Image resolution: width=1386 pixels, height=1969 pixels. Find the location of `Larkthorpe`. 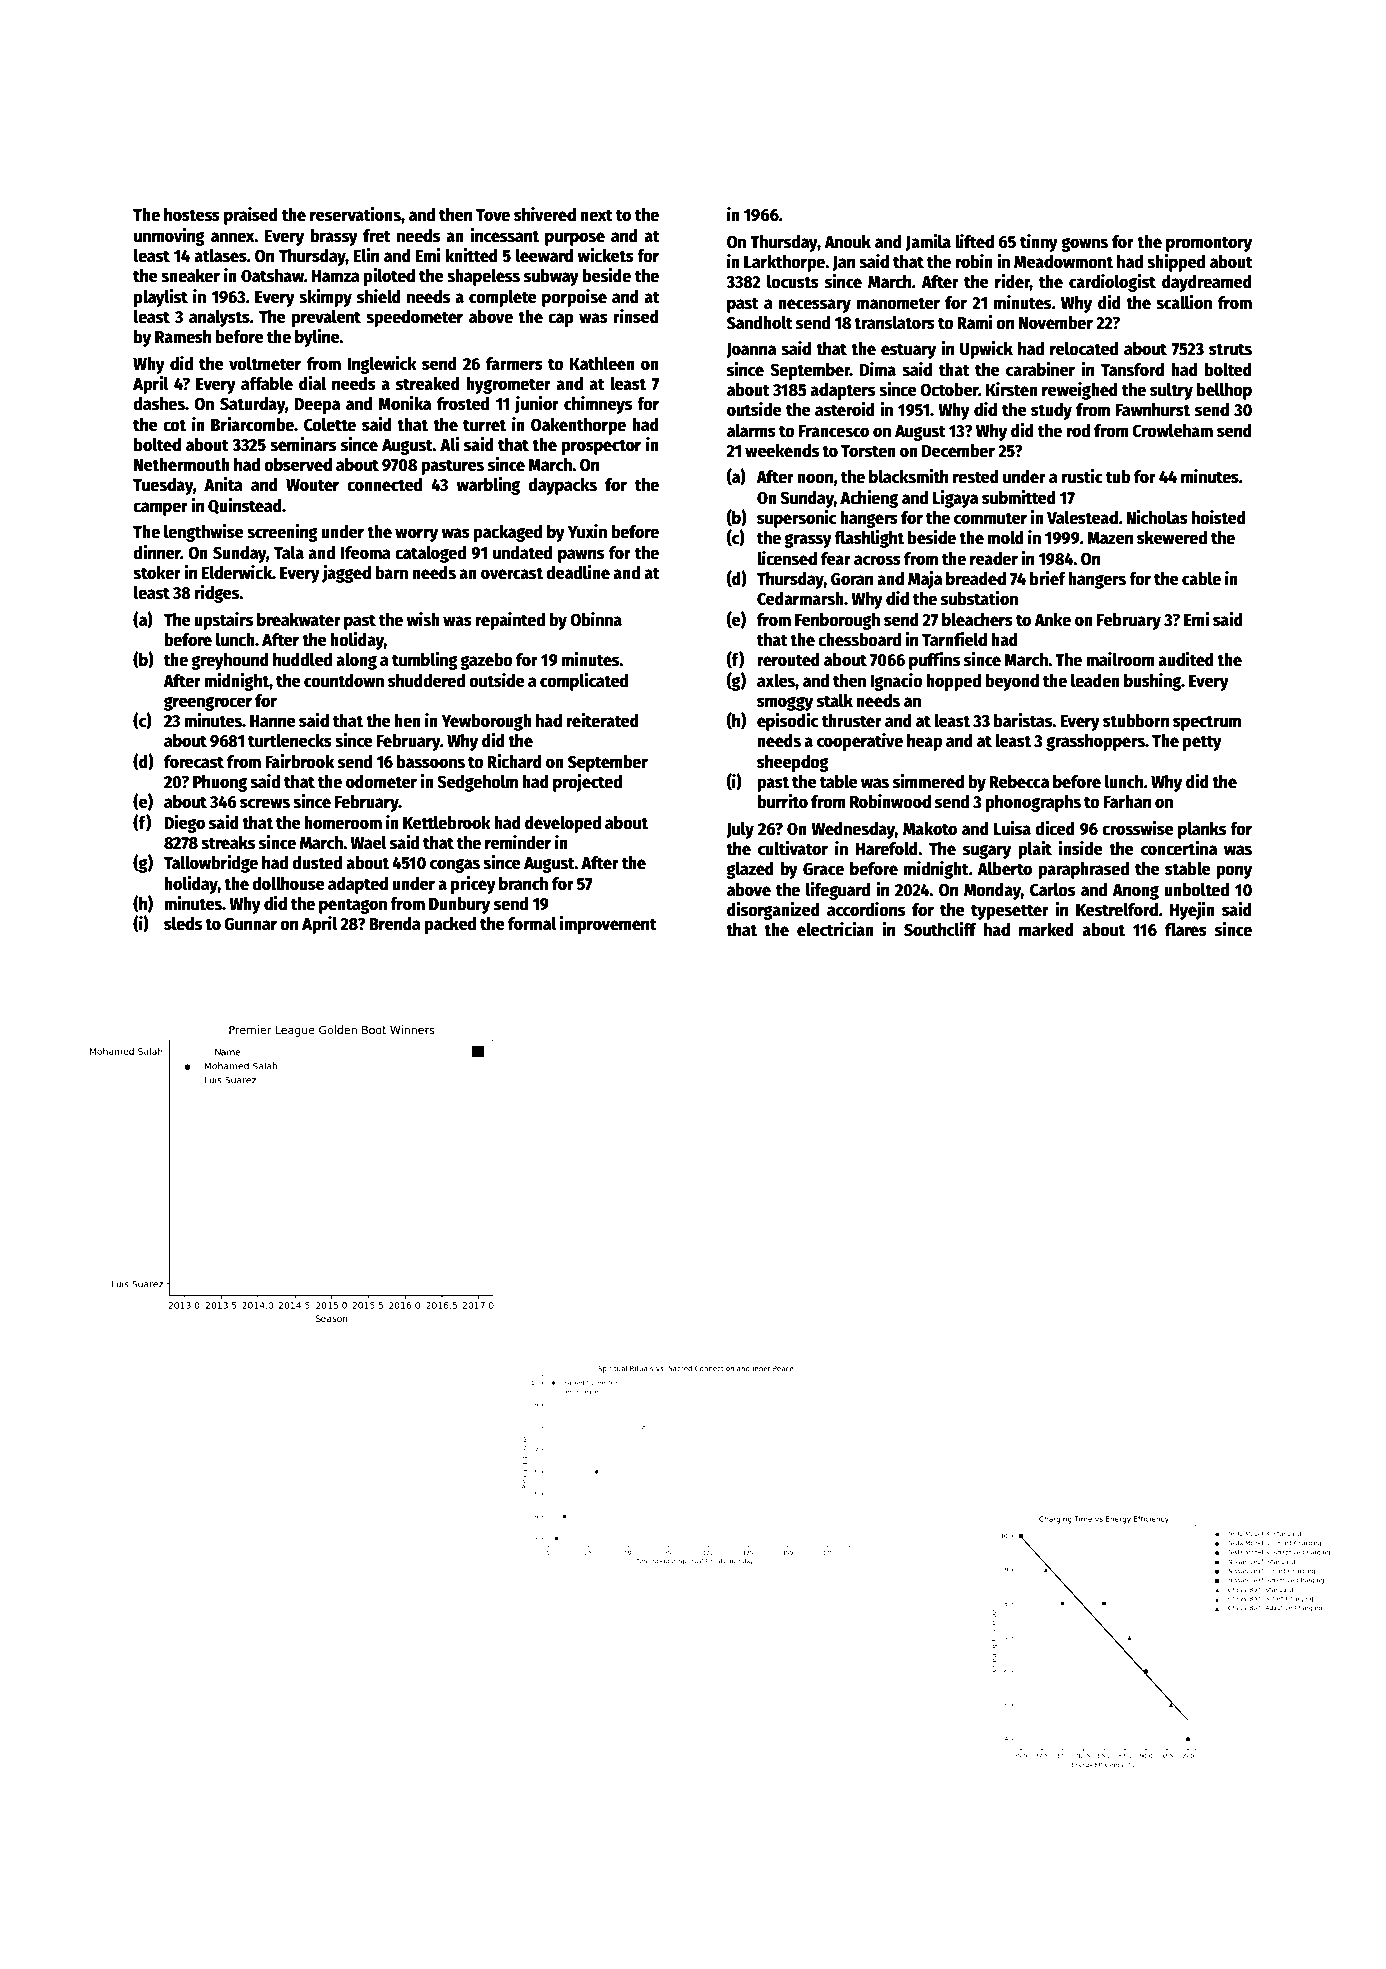

Larkthorpe is located at coordinates (784, 263).
